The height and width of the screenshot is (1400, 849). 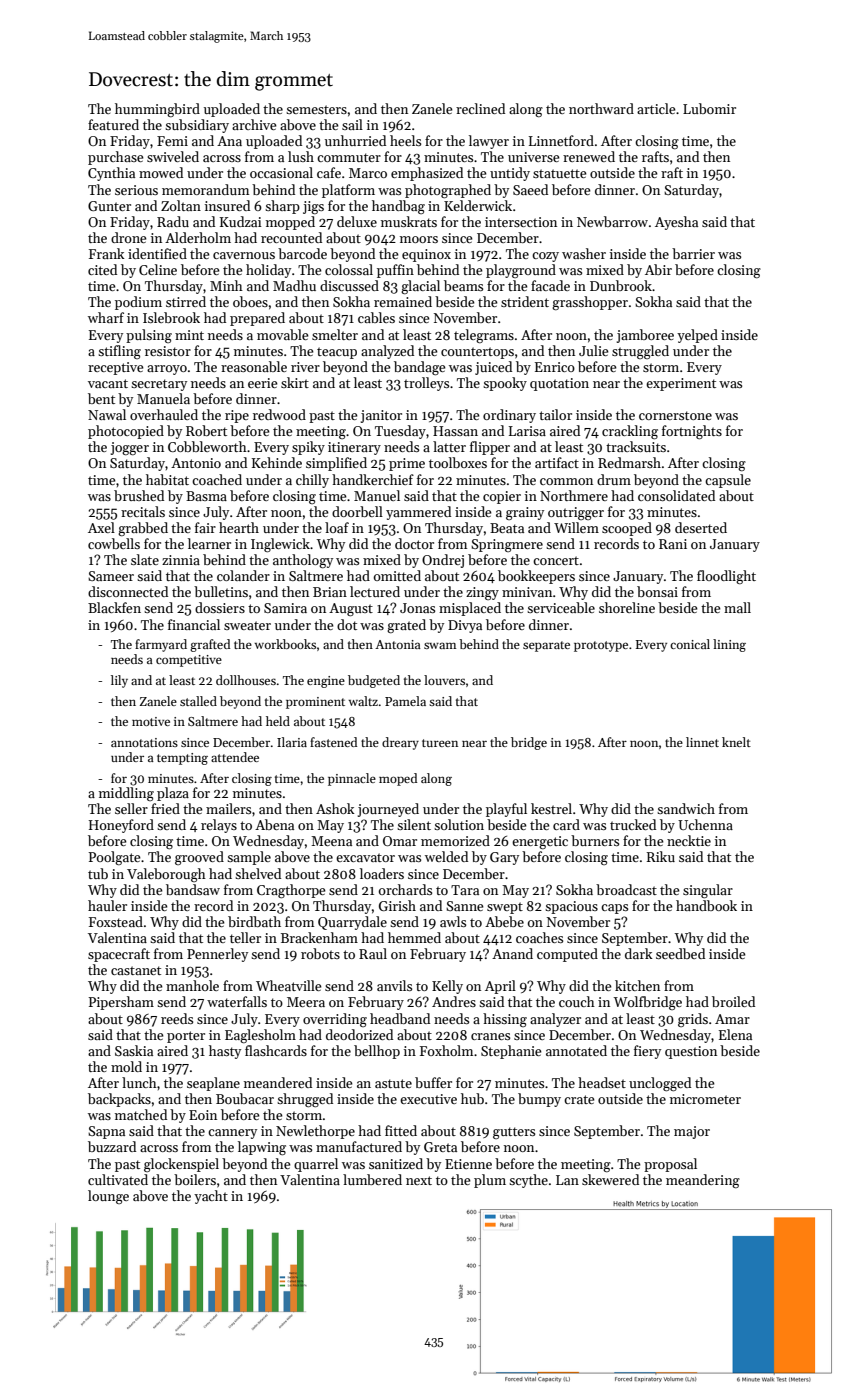 What do you see at coordinates (490, 1181) in the screenshot?
I see `plum` at bounding box center [490, 1181].
